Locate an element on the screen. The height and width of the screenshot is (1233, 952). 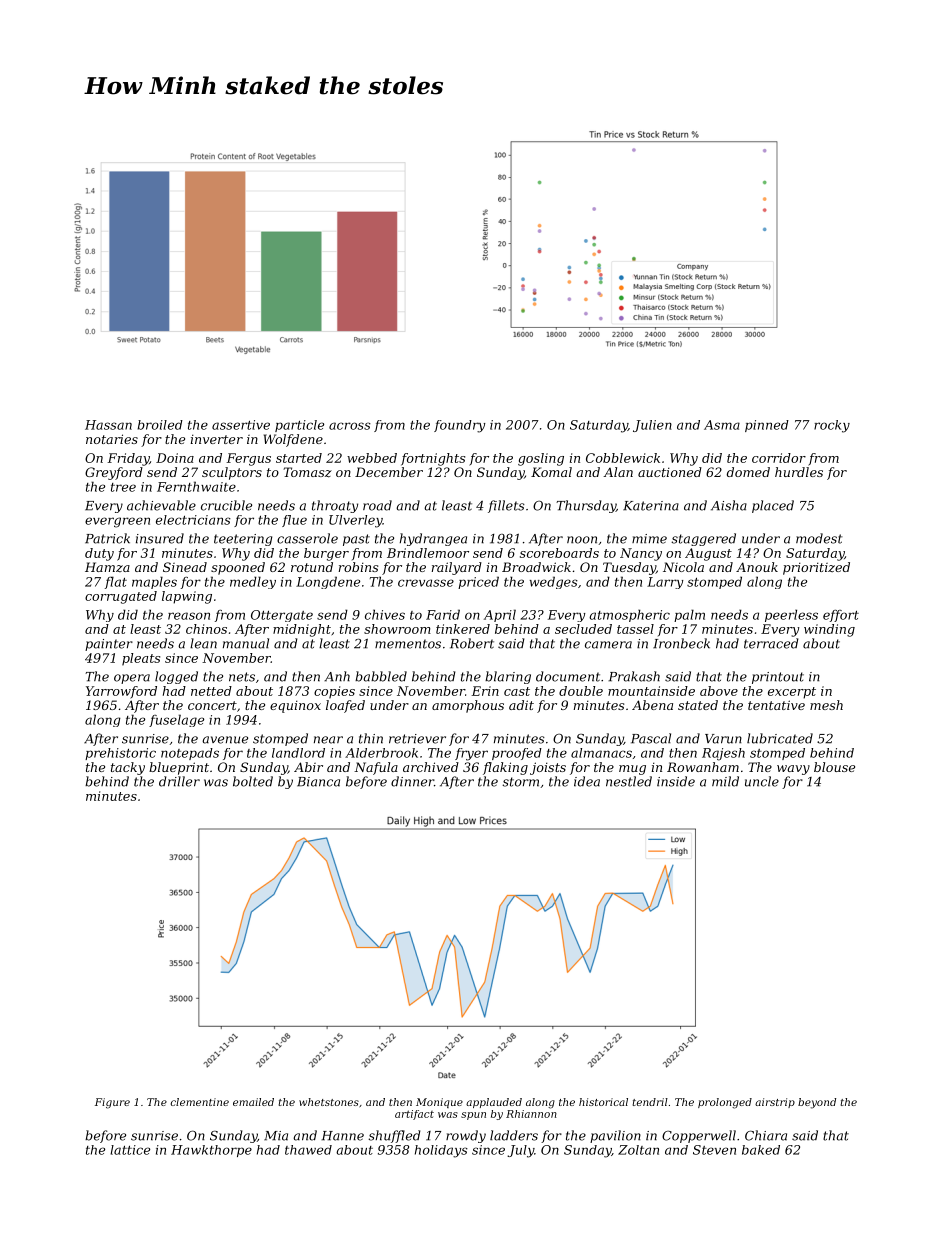
beyond is located at coordinates (817, 1103).
